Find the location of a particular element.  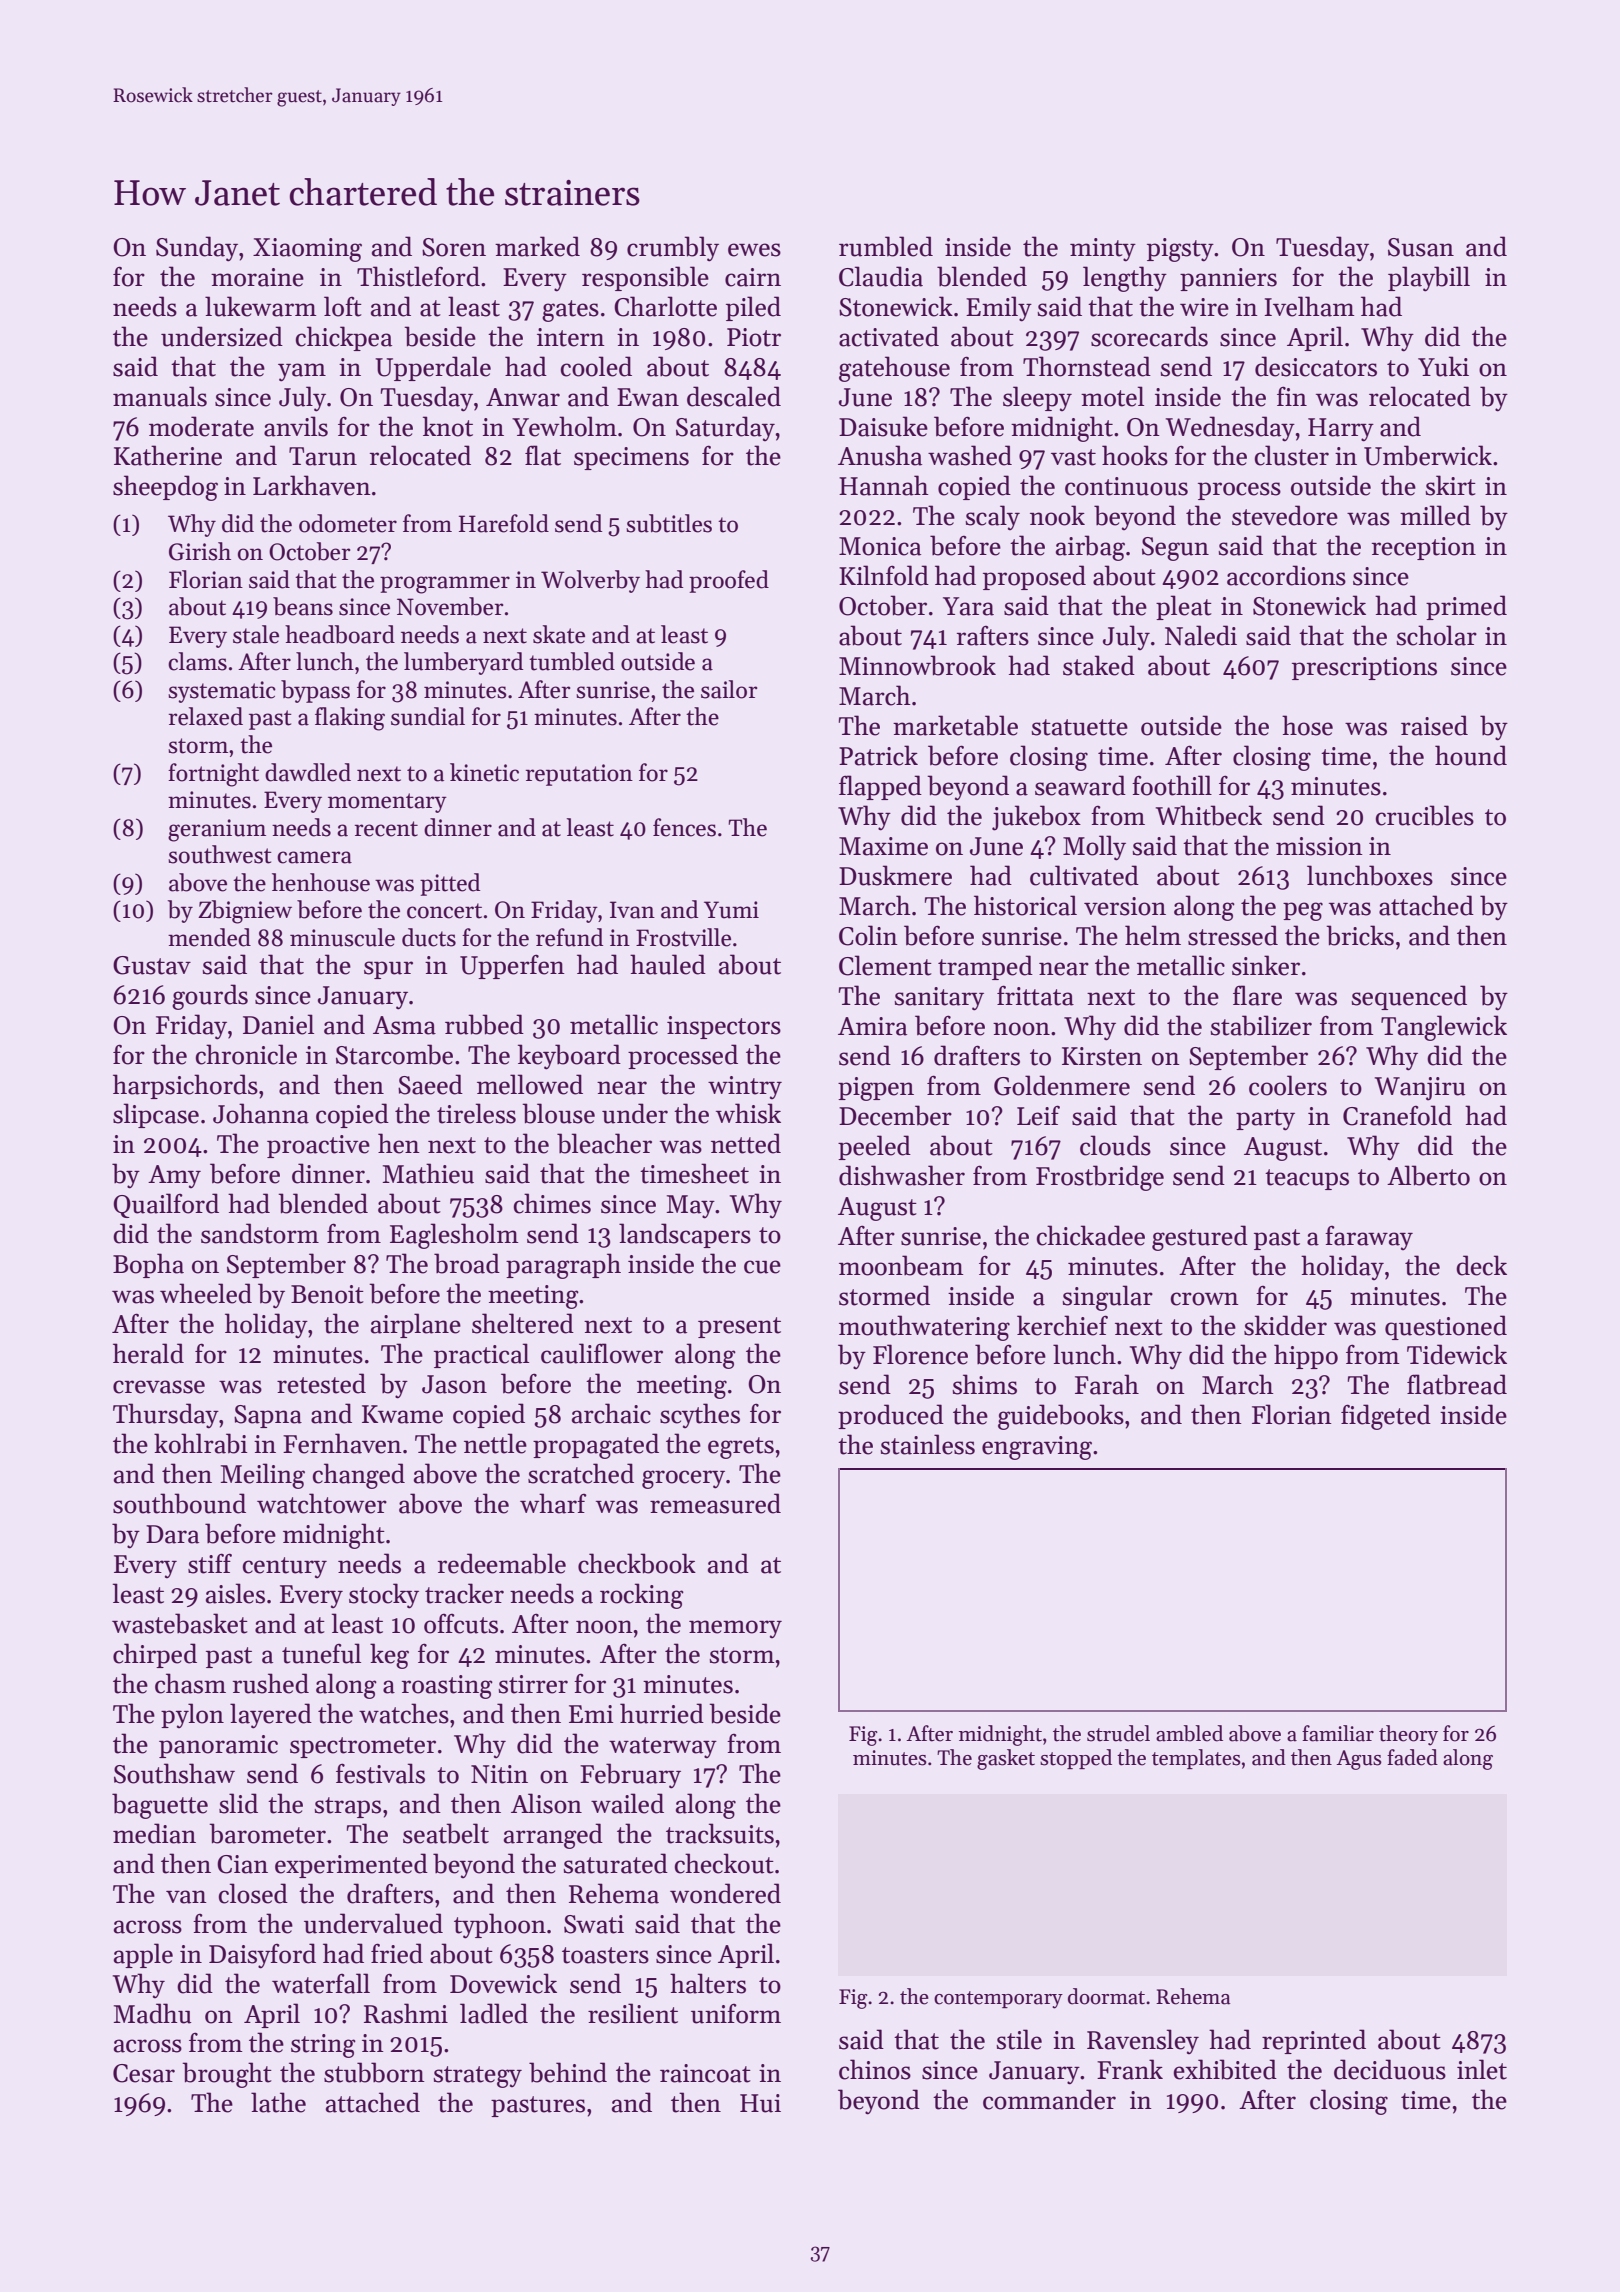

engraving is located at coordinates (1037, 1448).
